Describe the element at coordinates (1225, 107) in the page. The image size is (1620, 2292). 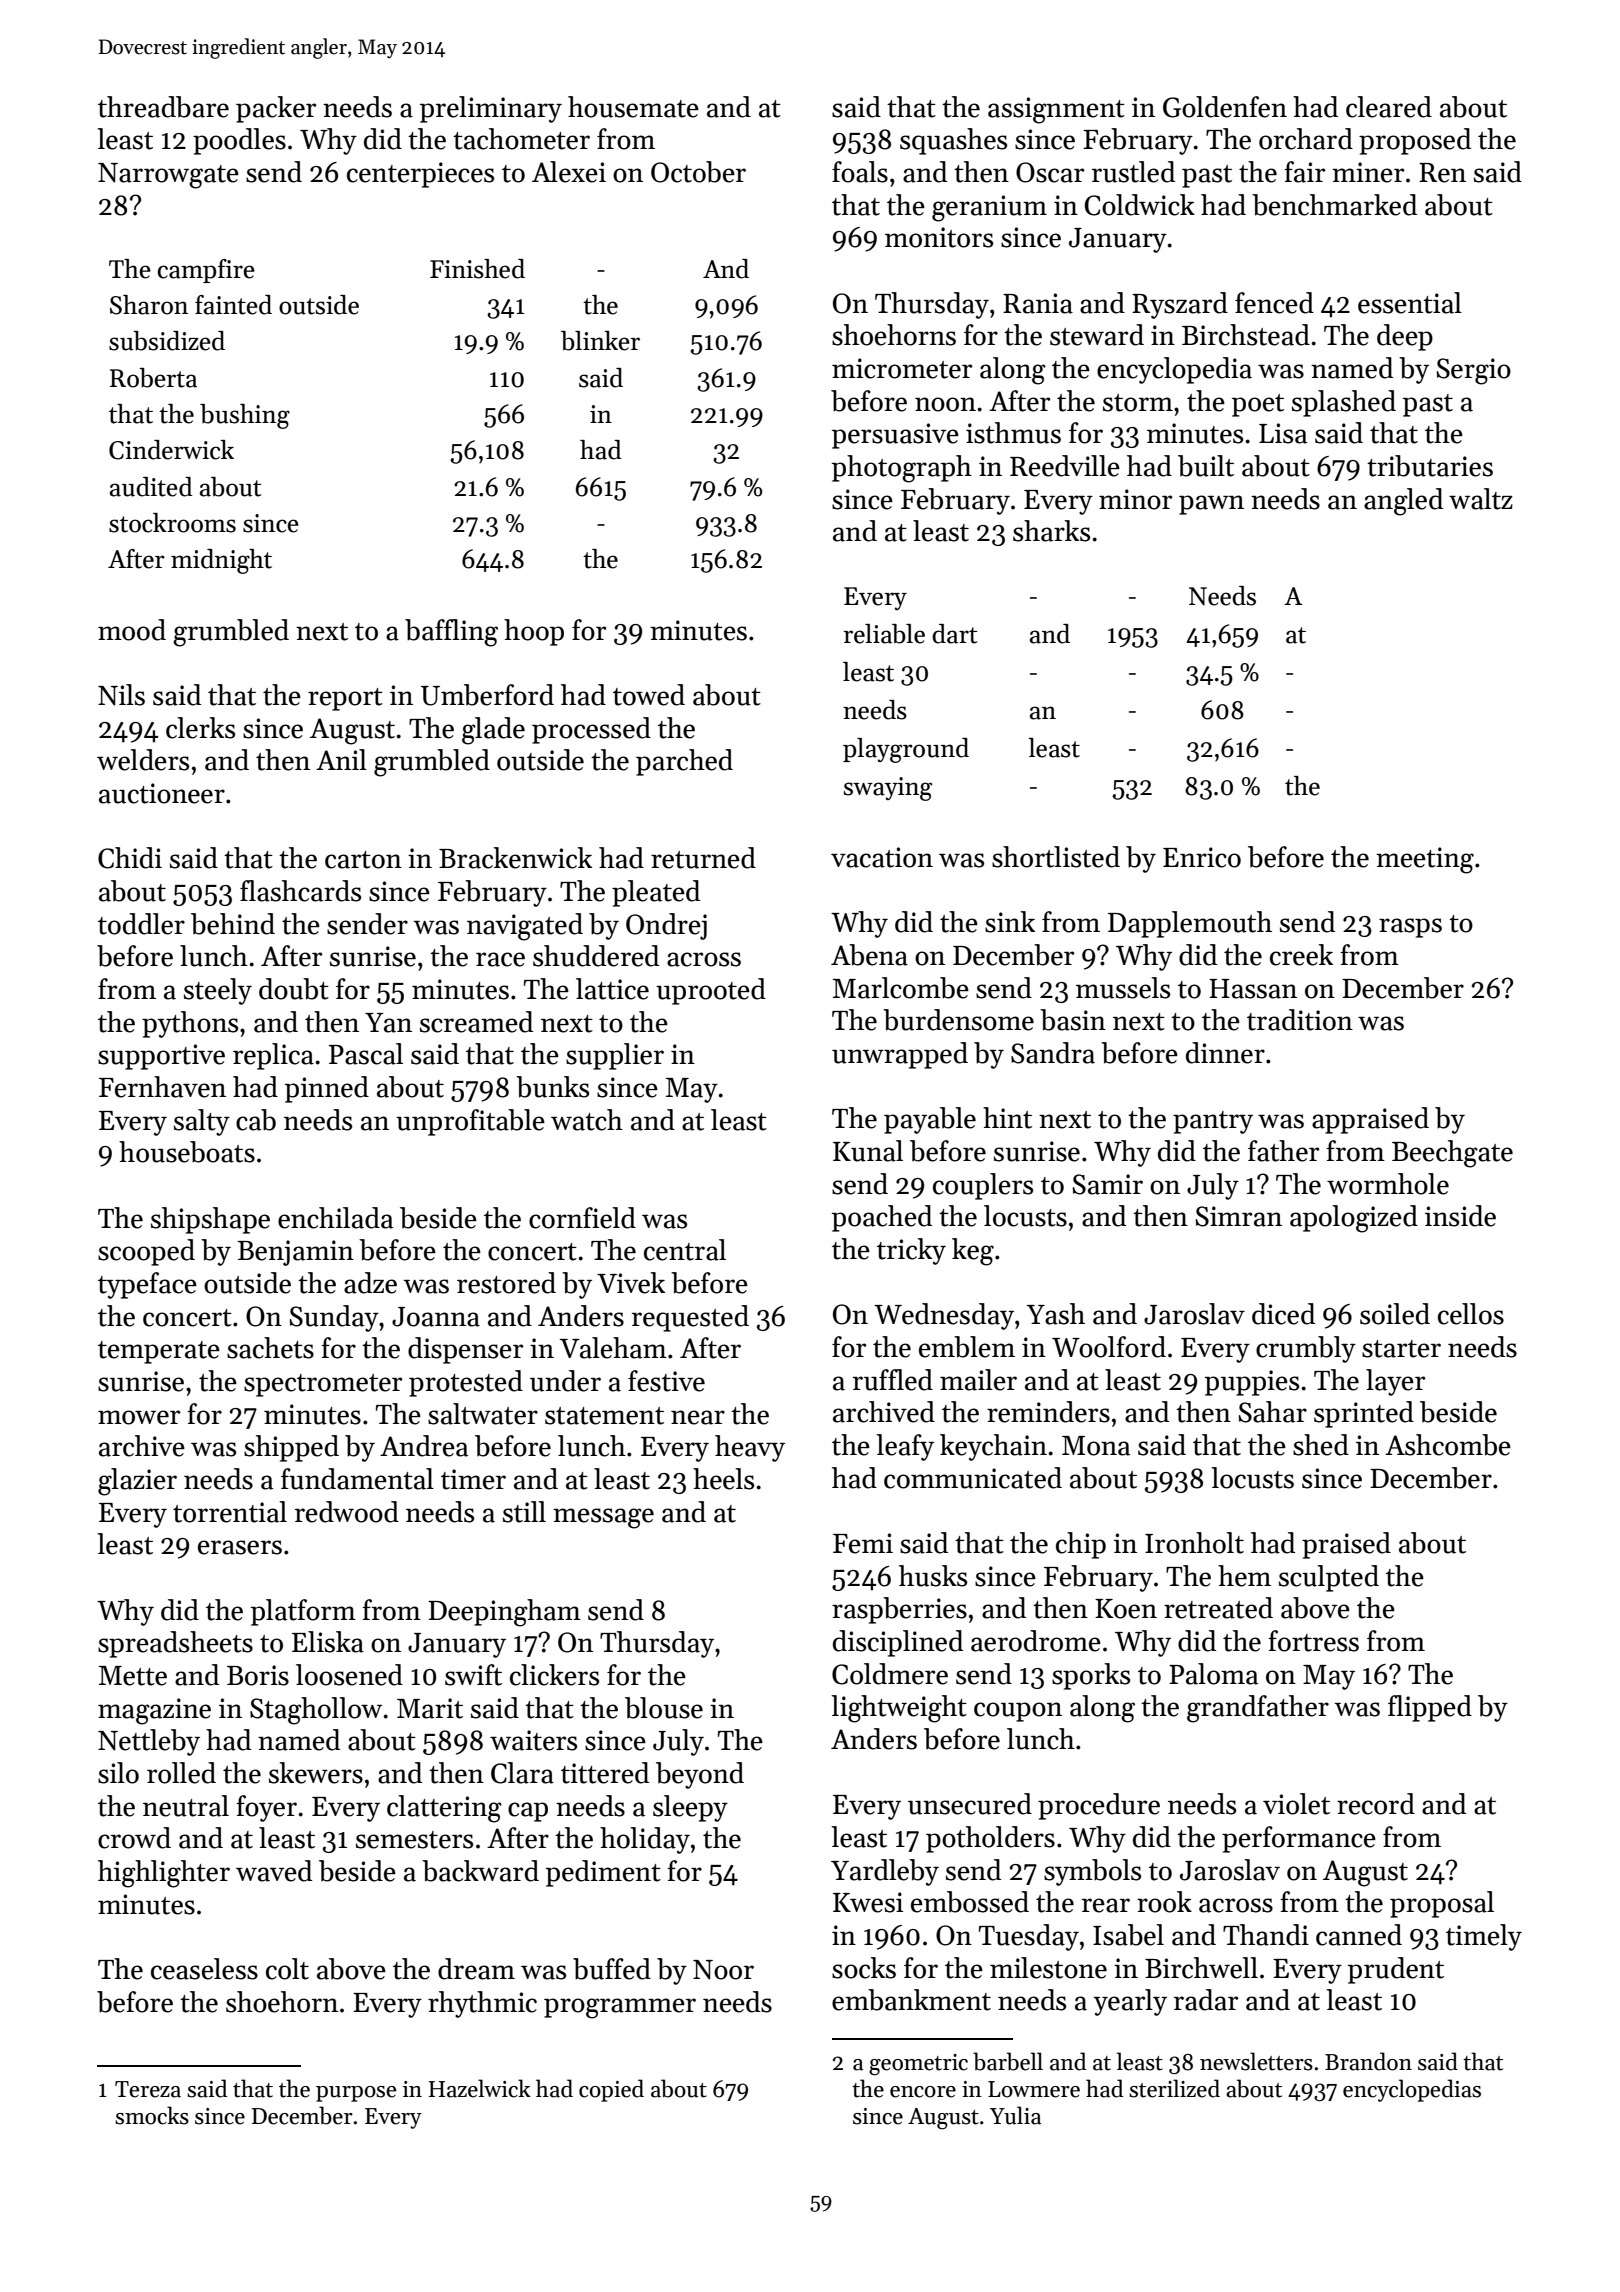
I see `Goldenfen` at that location.
